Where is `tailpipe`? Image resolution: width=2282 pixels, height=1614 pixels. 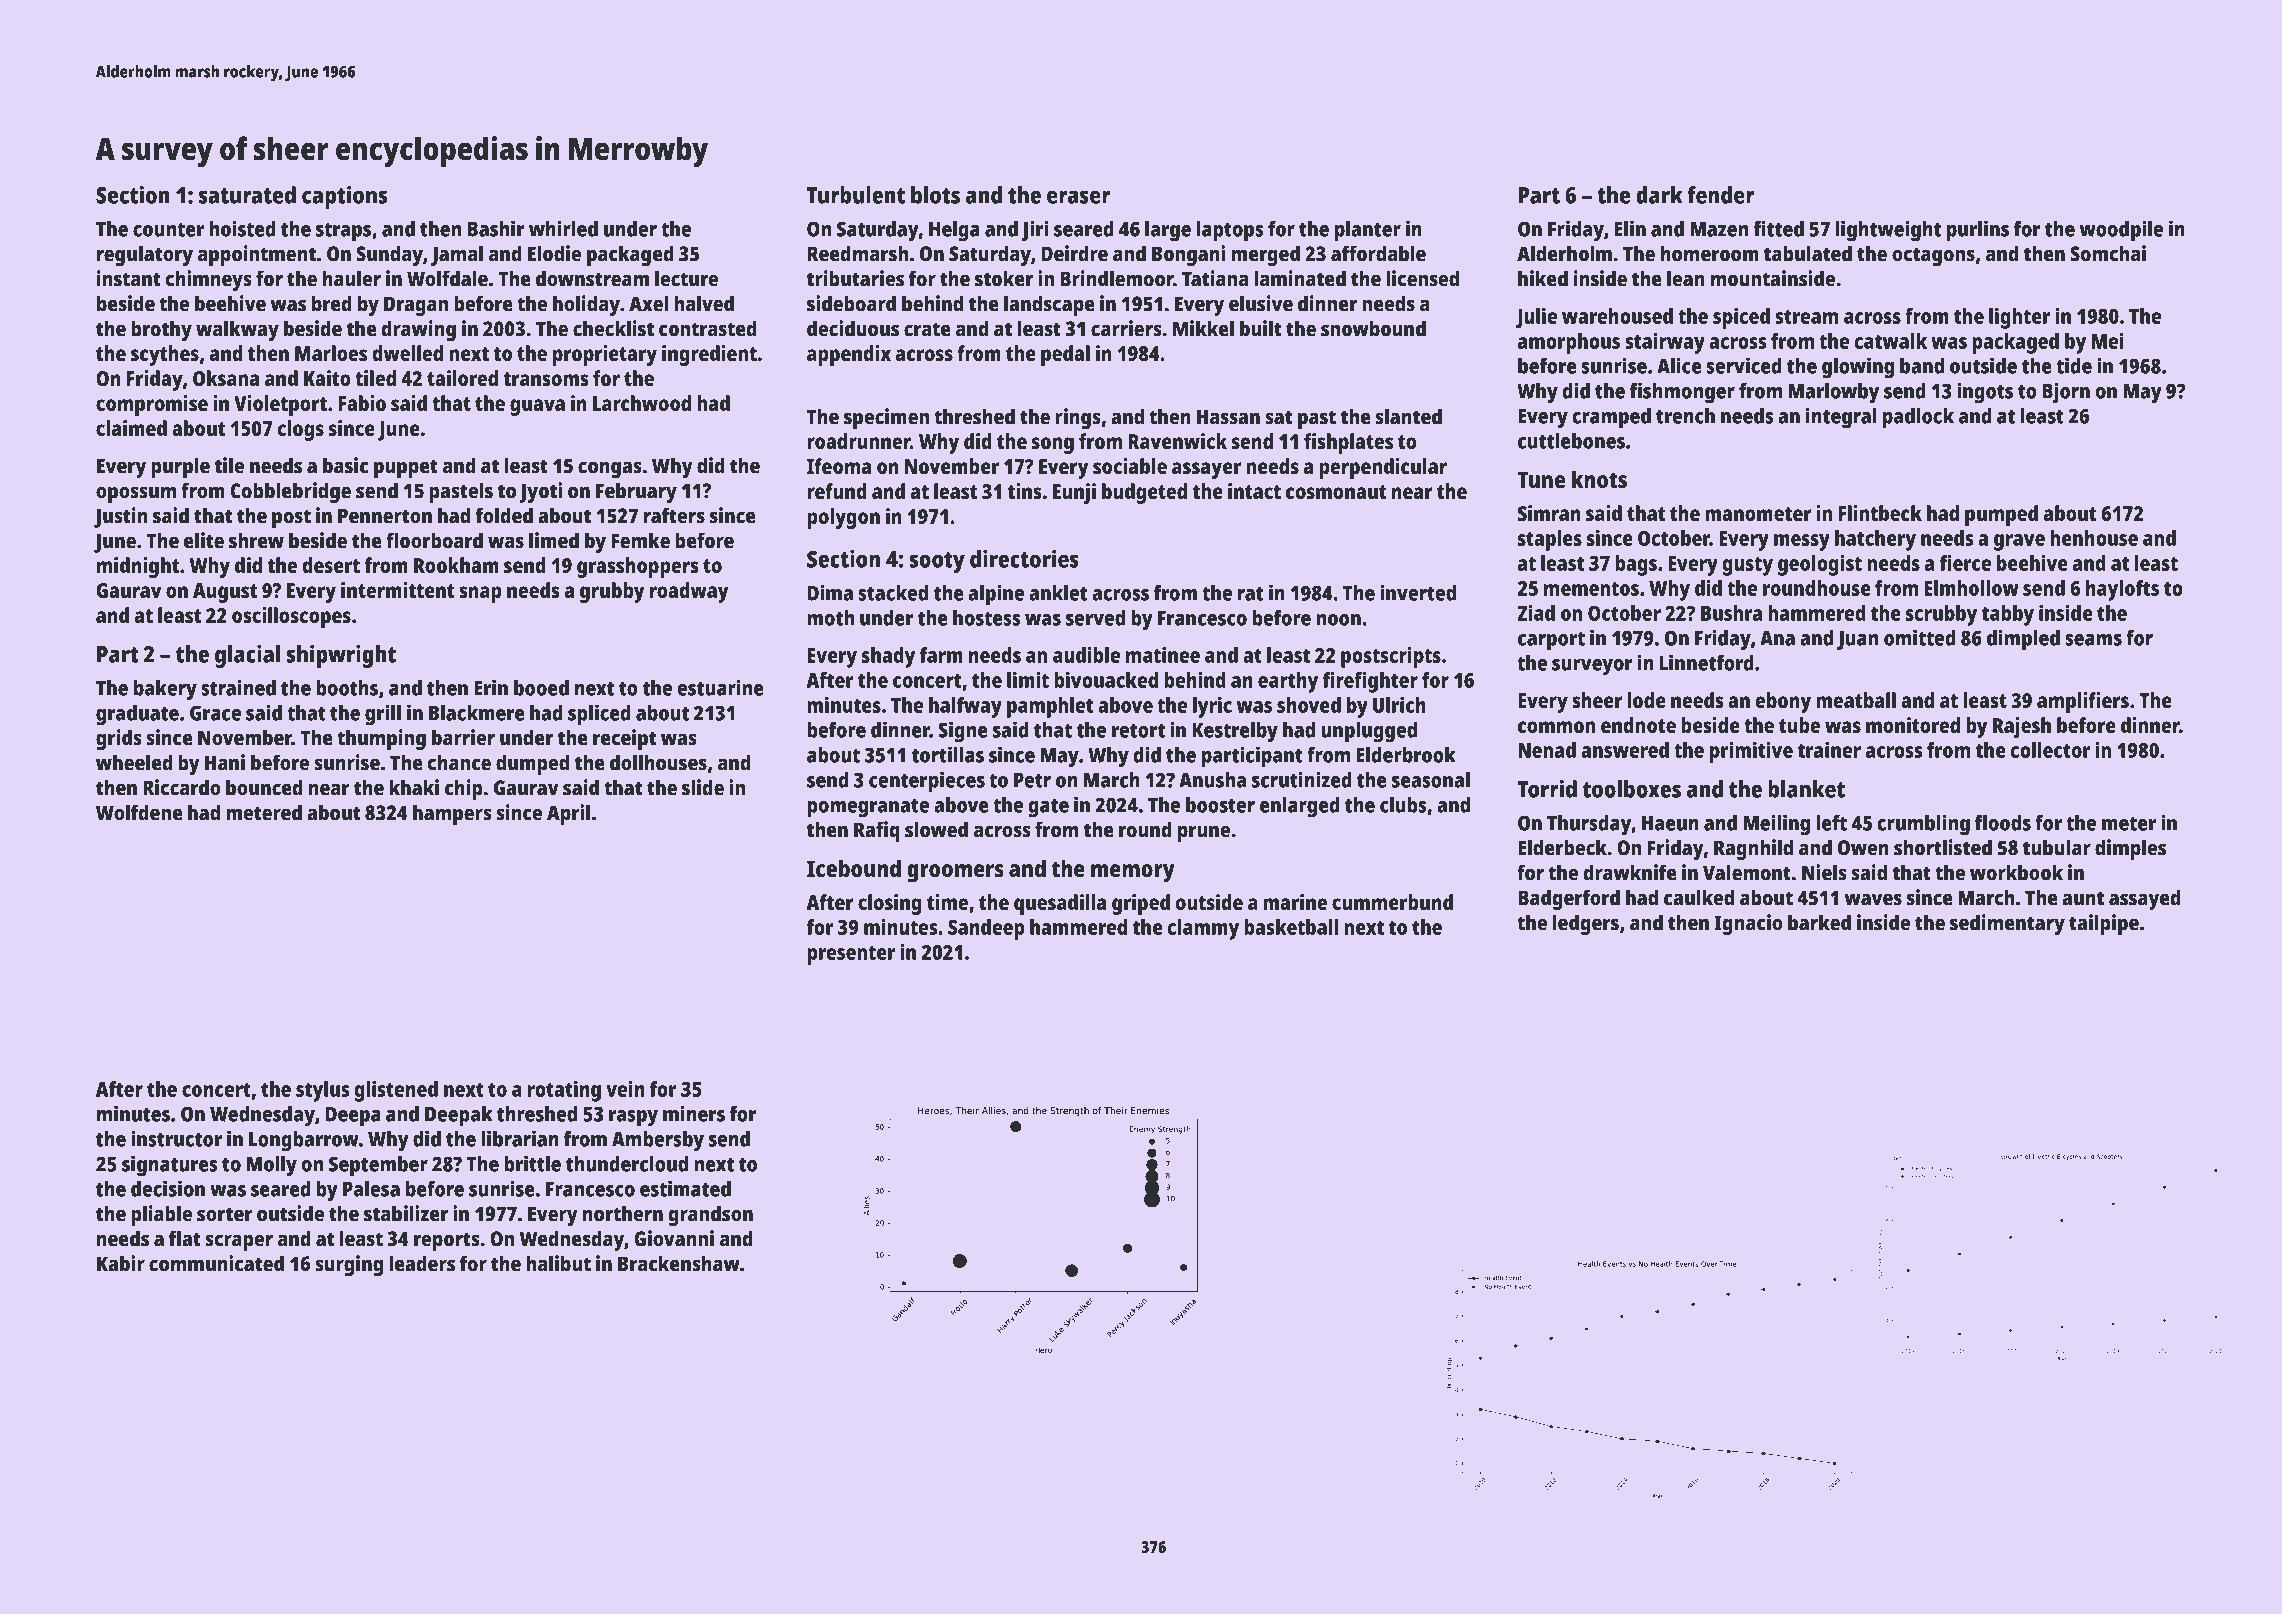
tailpipe is located at coordinates (2104, 924).
